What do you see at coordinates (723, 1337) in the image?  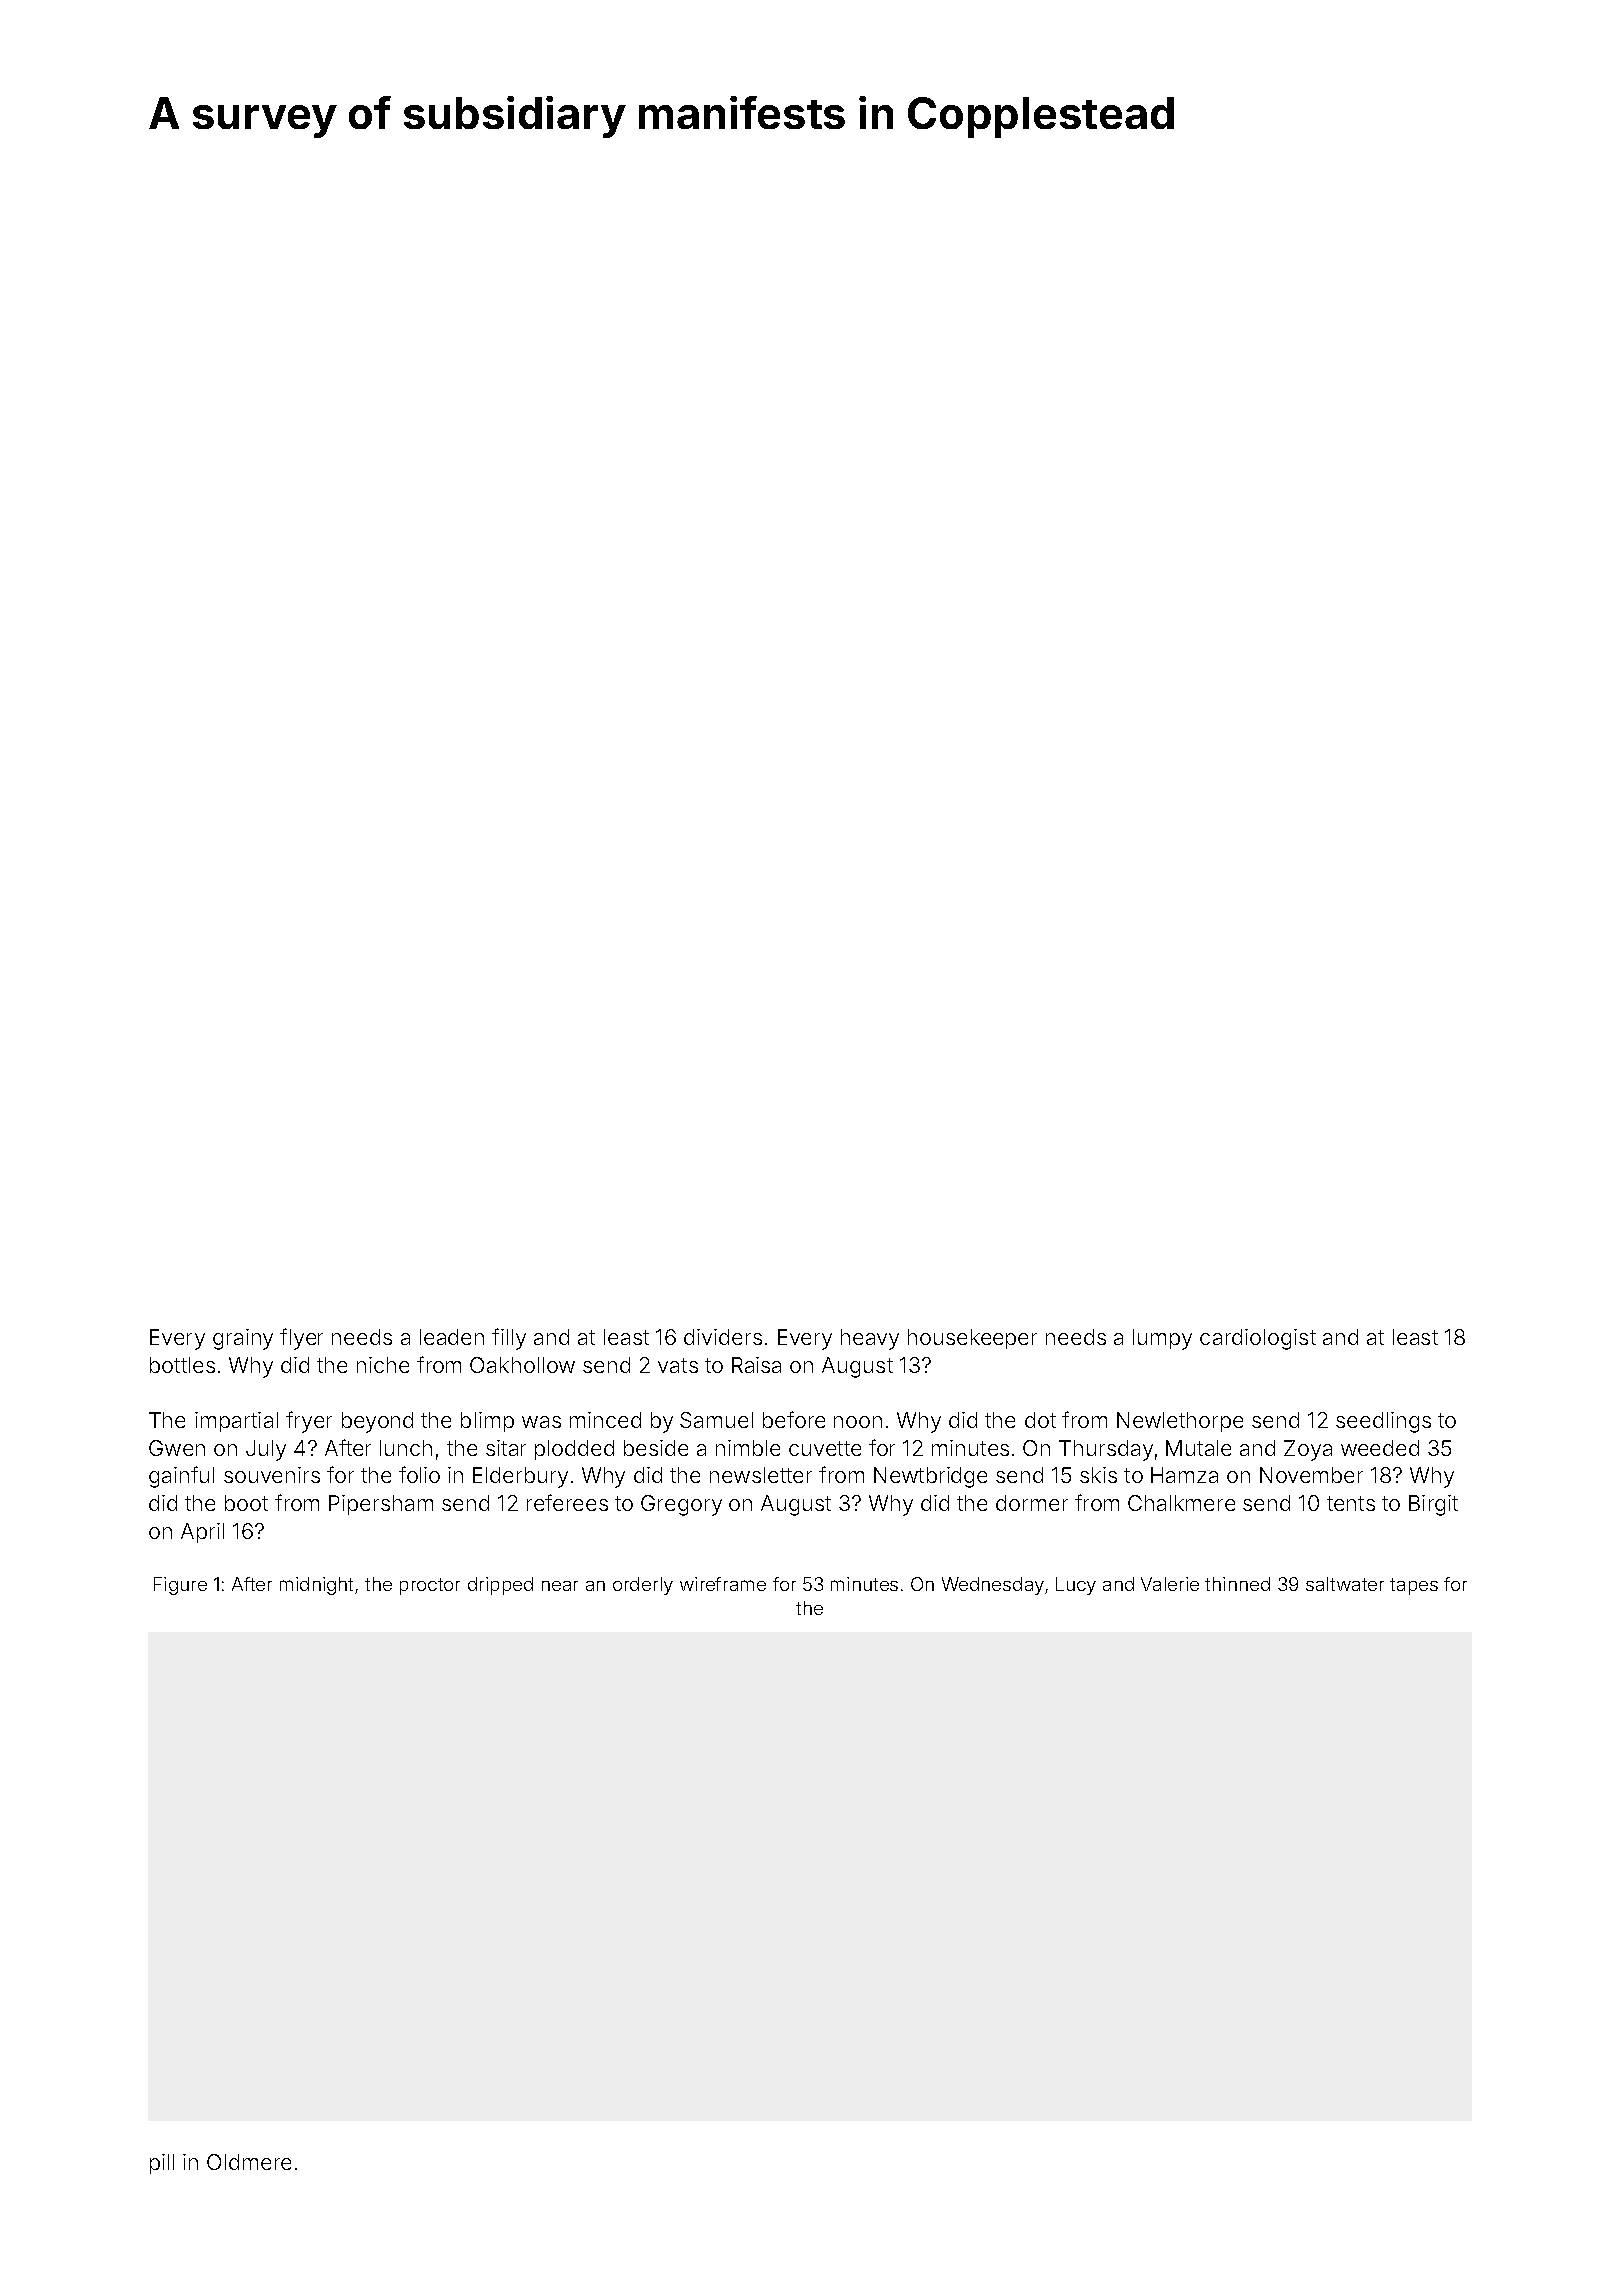 I see `dividers` at bounding box center [723, 1337].
